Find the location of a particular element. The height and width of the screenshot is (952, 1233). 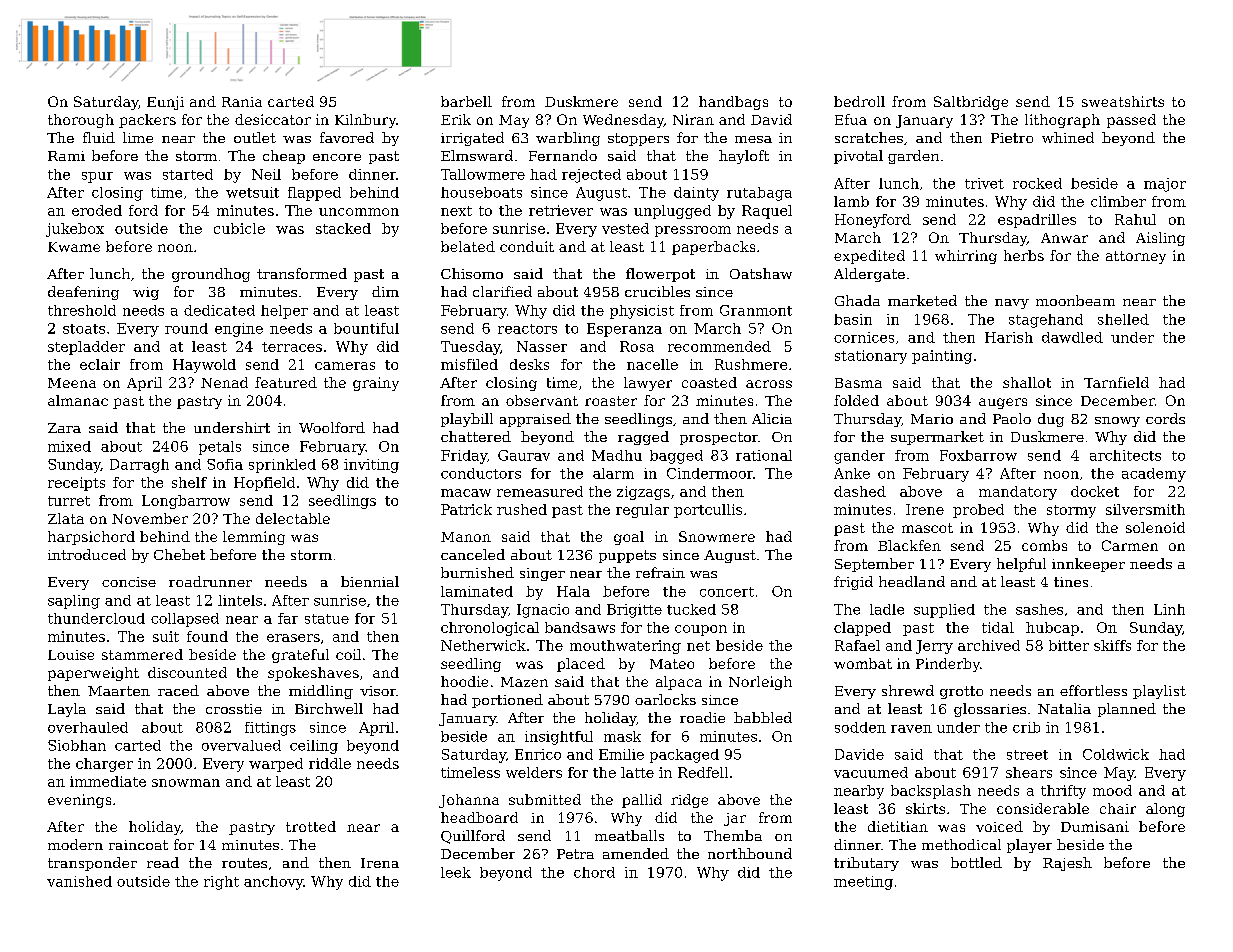

raincoat is located at coordinates (138, 845).
